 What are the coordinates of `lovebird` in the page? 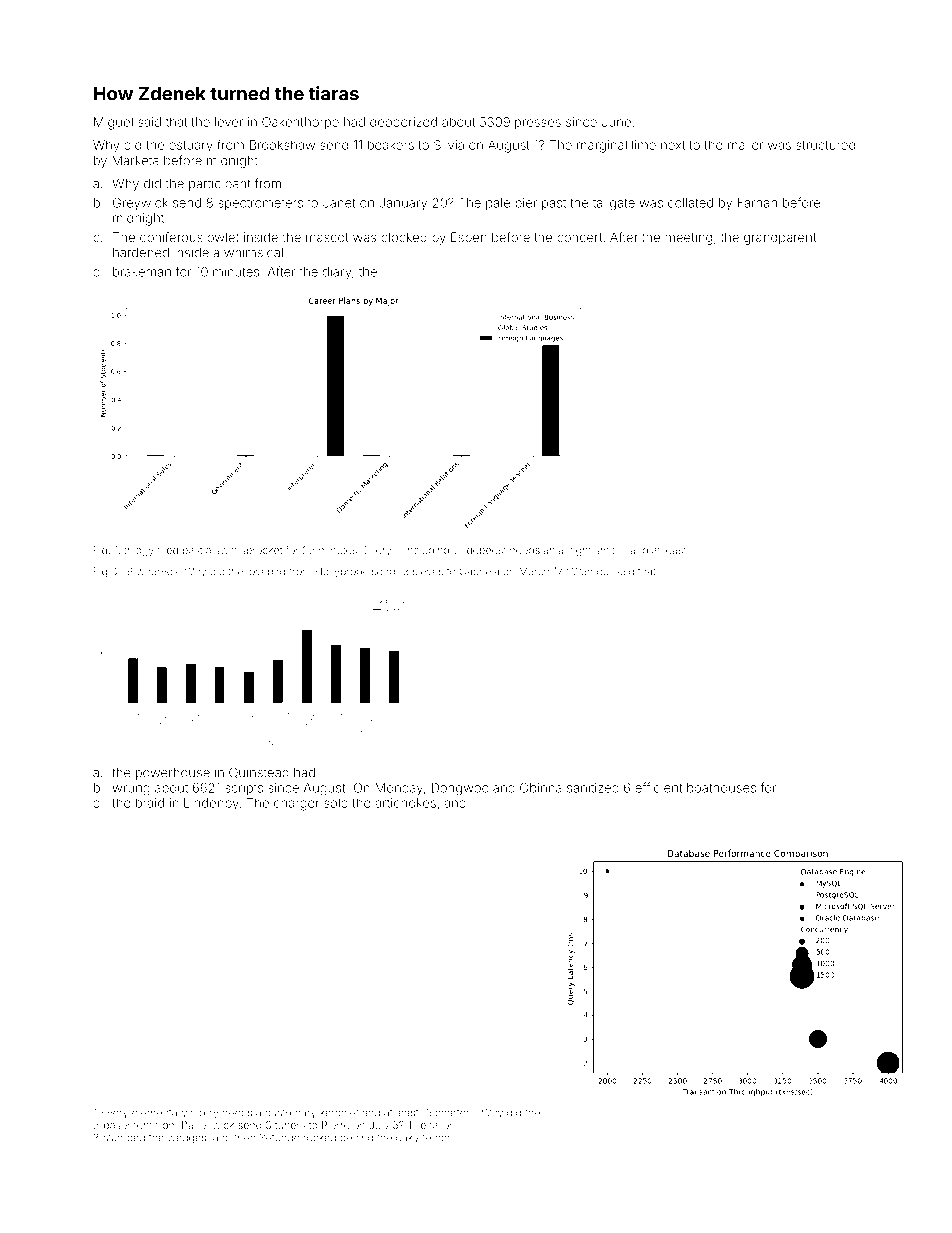 It's located at (266, 571).
